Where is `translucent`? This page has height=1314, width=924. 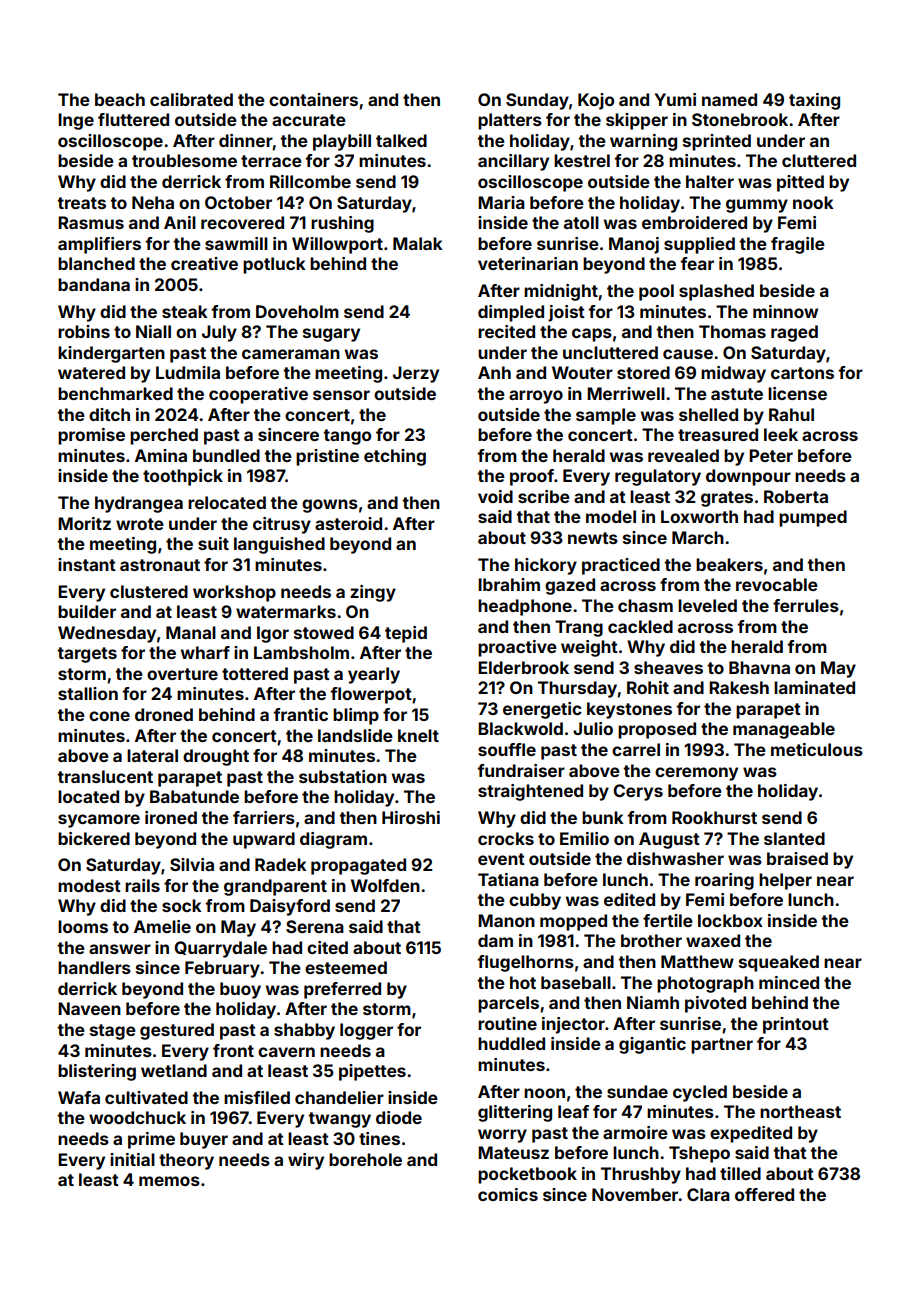 translucent is located at coordinates (105, 776).
